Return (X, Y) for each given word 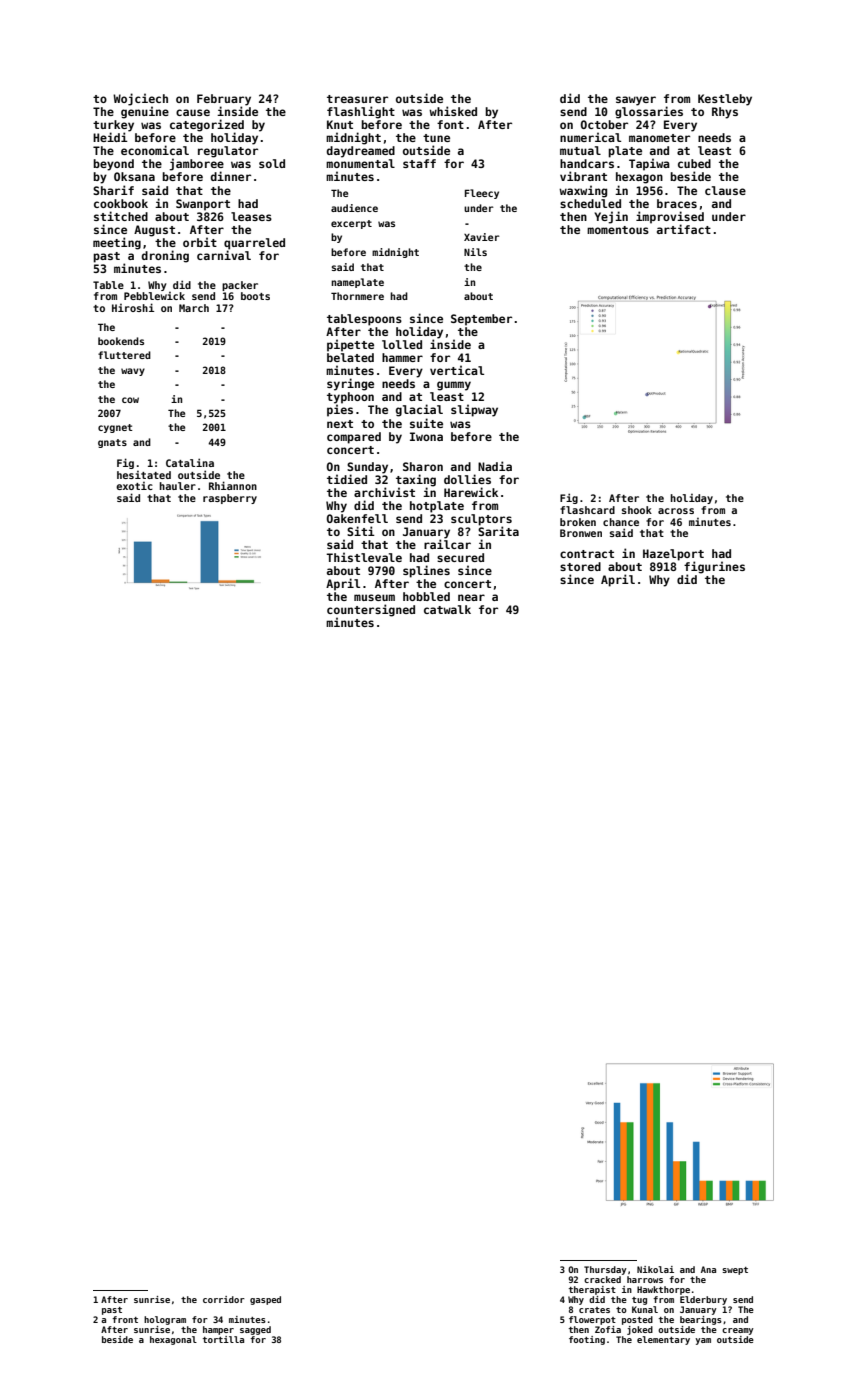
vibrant (583, 176)
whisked (453, 111)
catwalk (447, 609)
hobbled (426, 596)
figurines (714, 567)
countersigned (371, 610)
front (125, 1319)
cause (193, 112)
